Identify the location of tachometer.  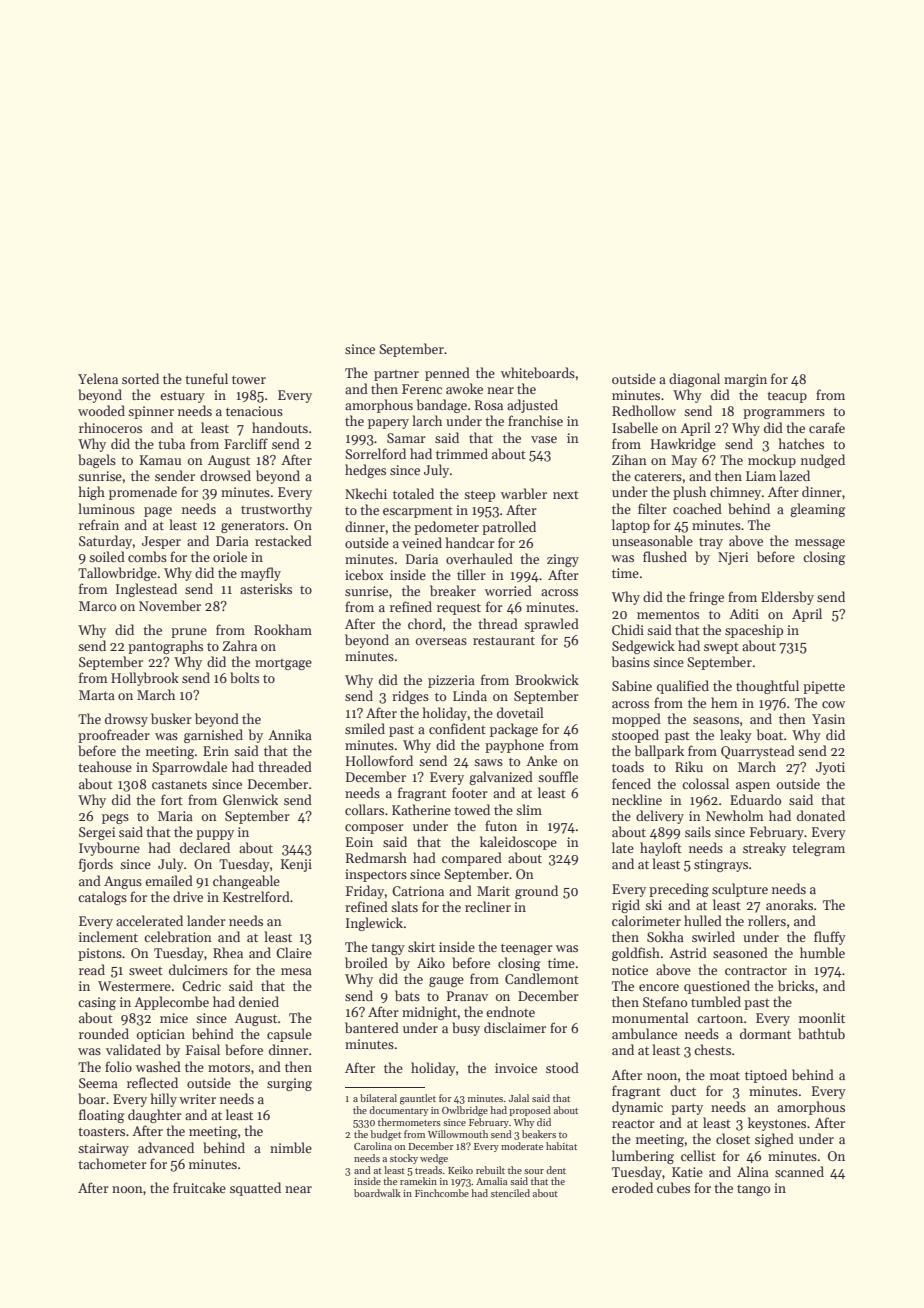
(112, 1163).
